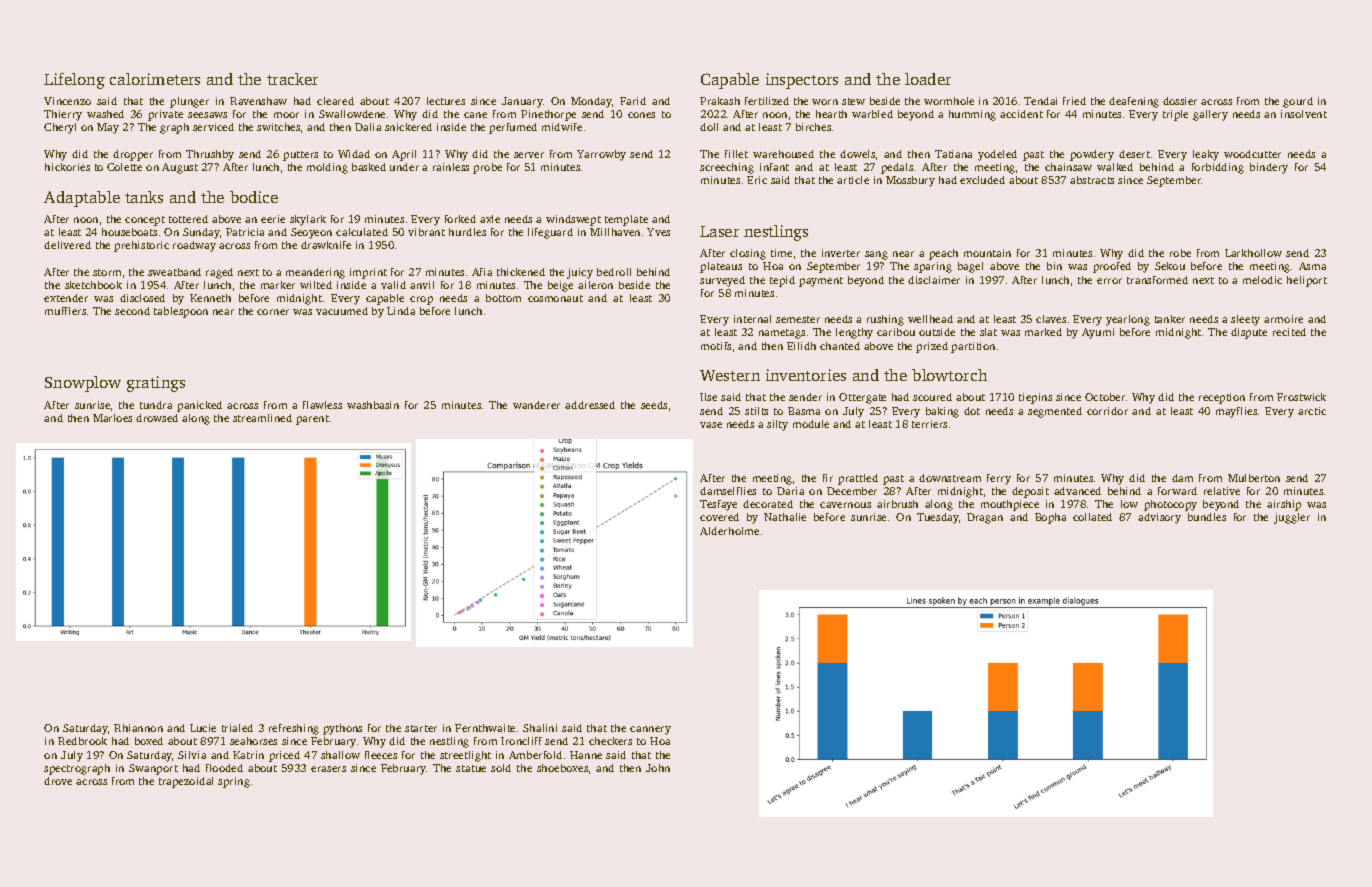 The height and width of the screenshot is (887, 1372). What do you see at coordinates (729, 531) in the screenshot?
I see `Alderholme` at bounding box center [729, 531].
